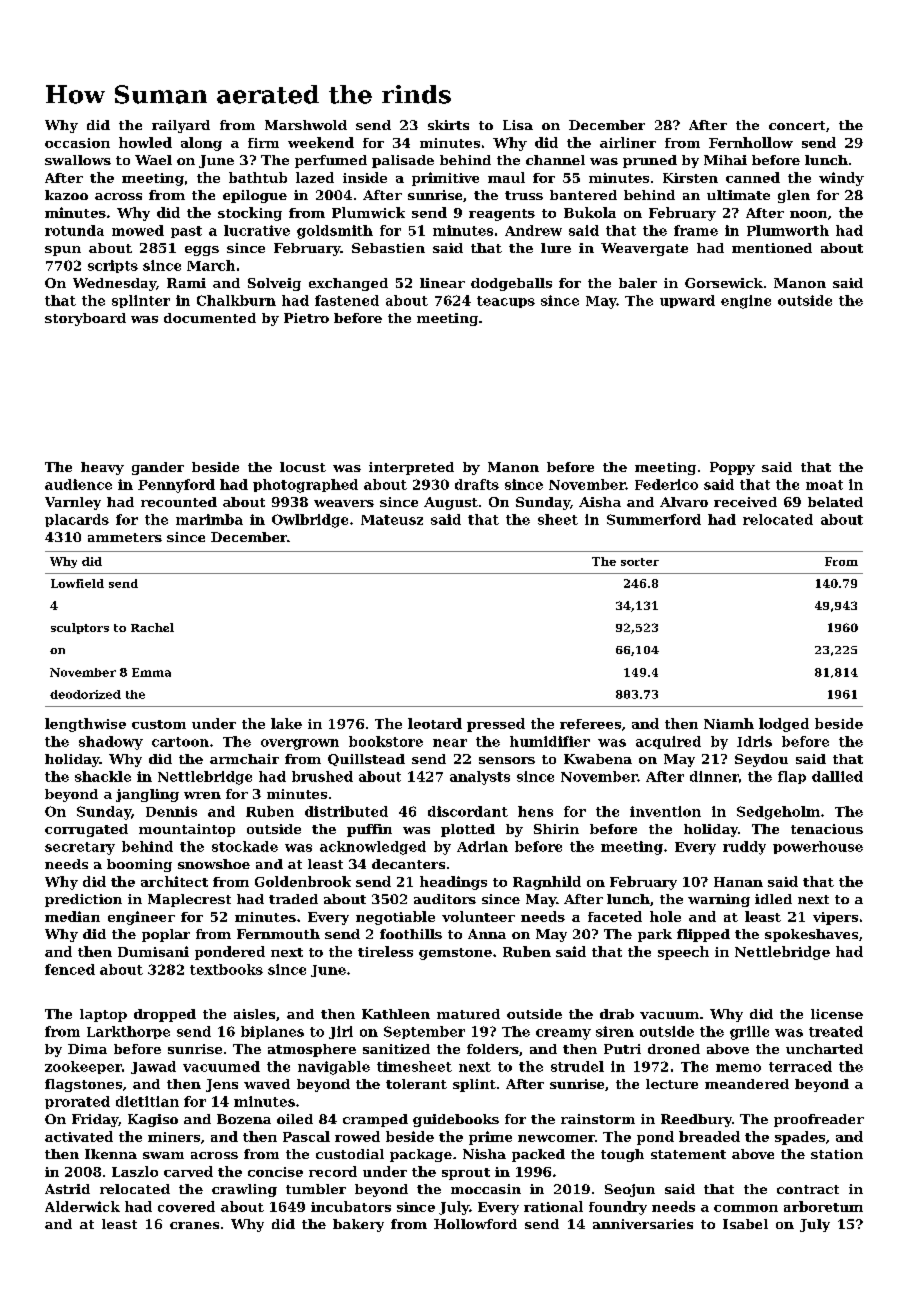 The image size is (908, 1316). What do you see at coordinates (194, 1225) in the page?
I see `cranes` at bounding box center [194, 1225].
